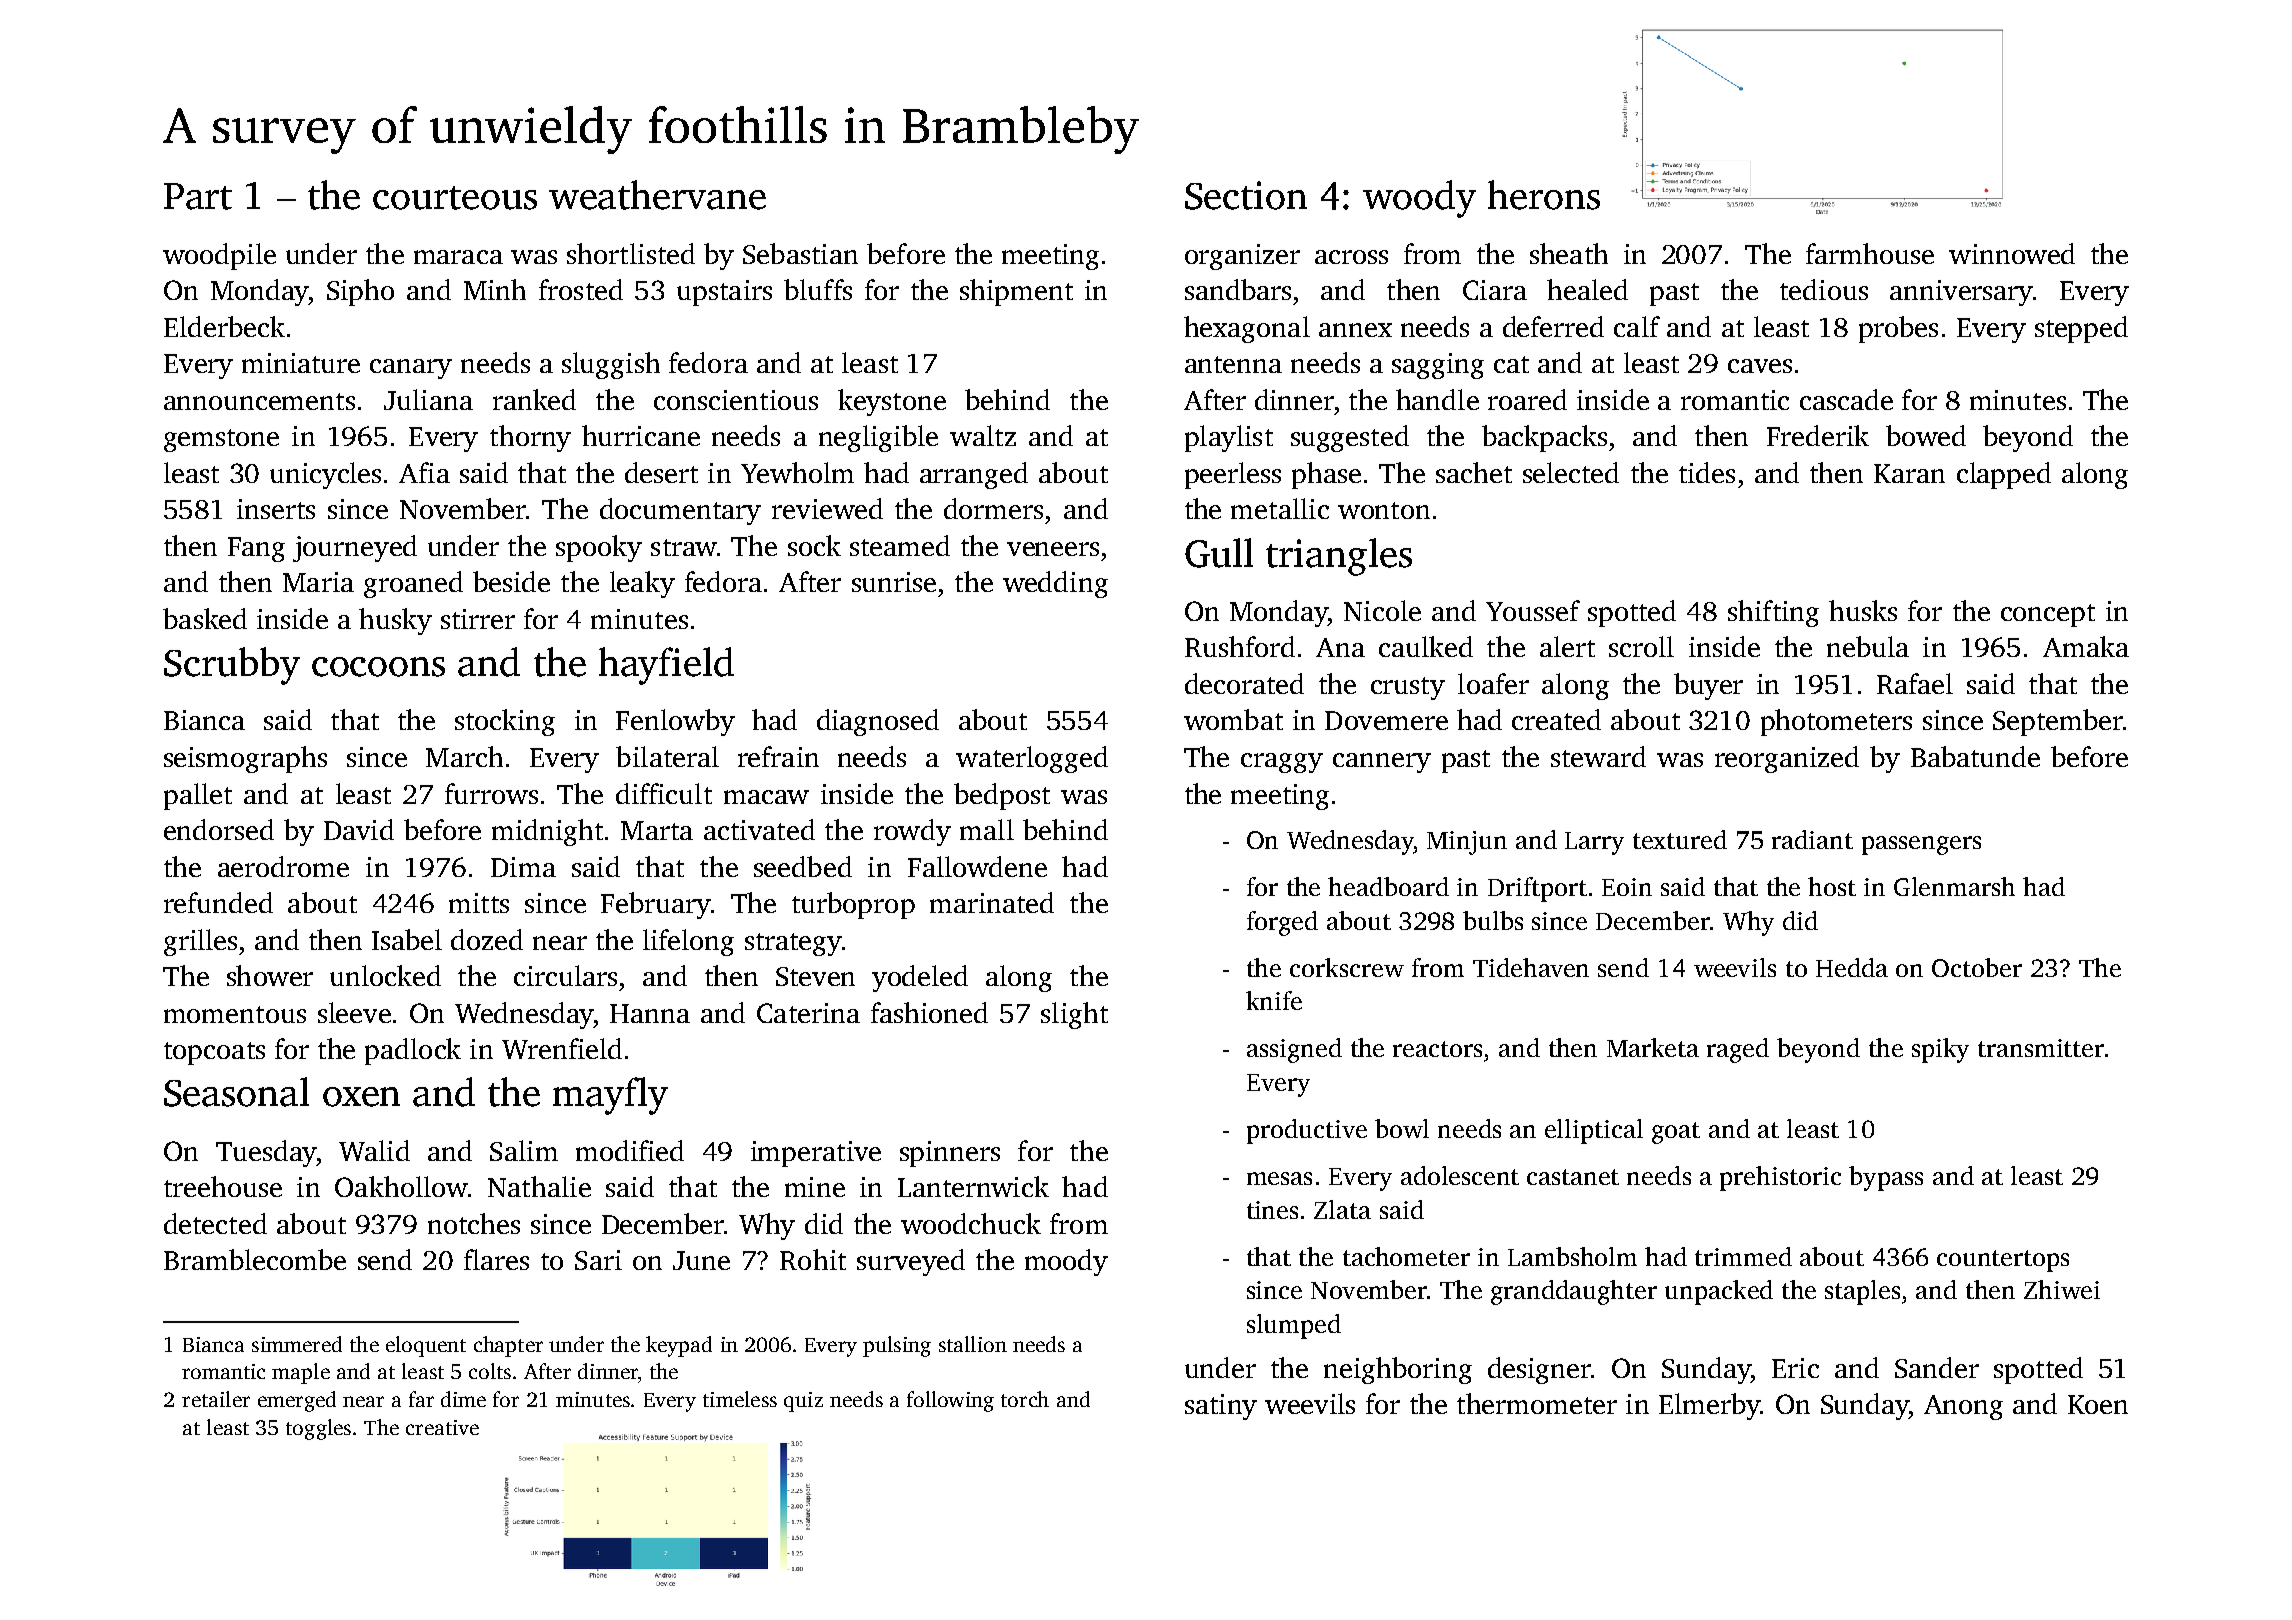  What do you see at coordinates (684, 547) in the page?
I see `straw` at bounding box center [684, 547].
